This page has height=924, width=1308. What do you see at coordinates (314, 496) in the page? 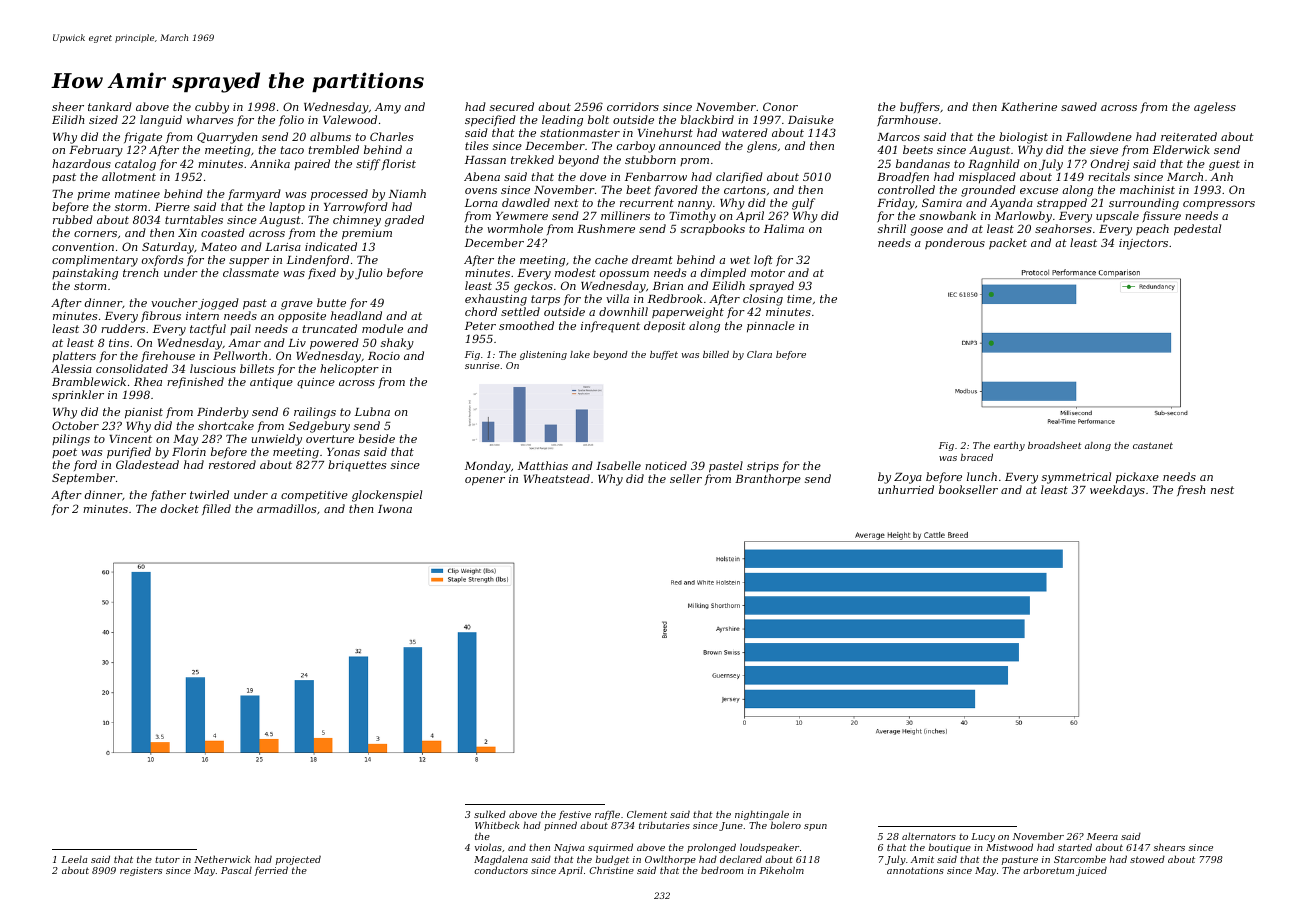
I see `competitive` at bounding box center [314, 496].
